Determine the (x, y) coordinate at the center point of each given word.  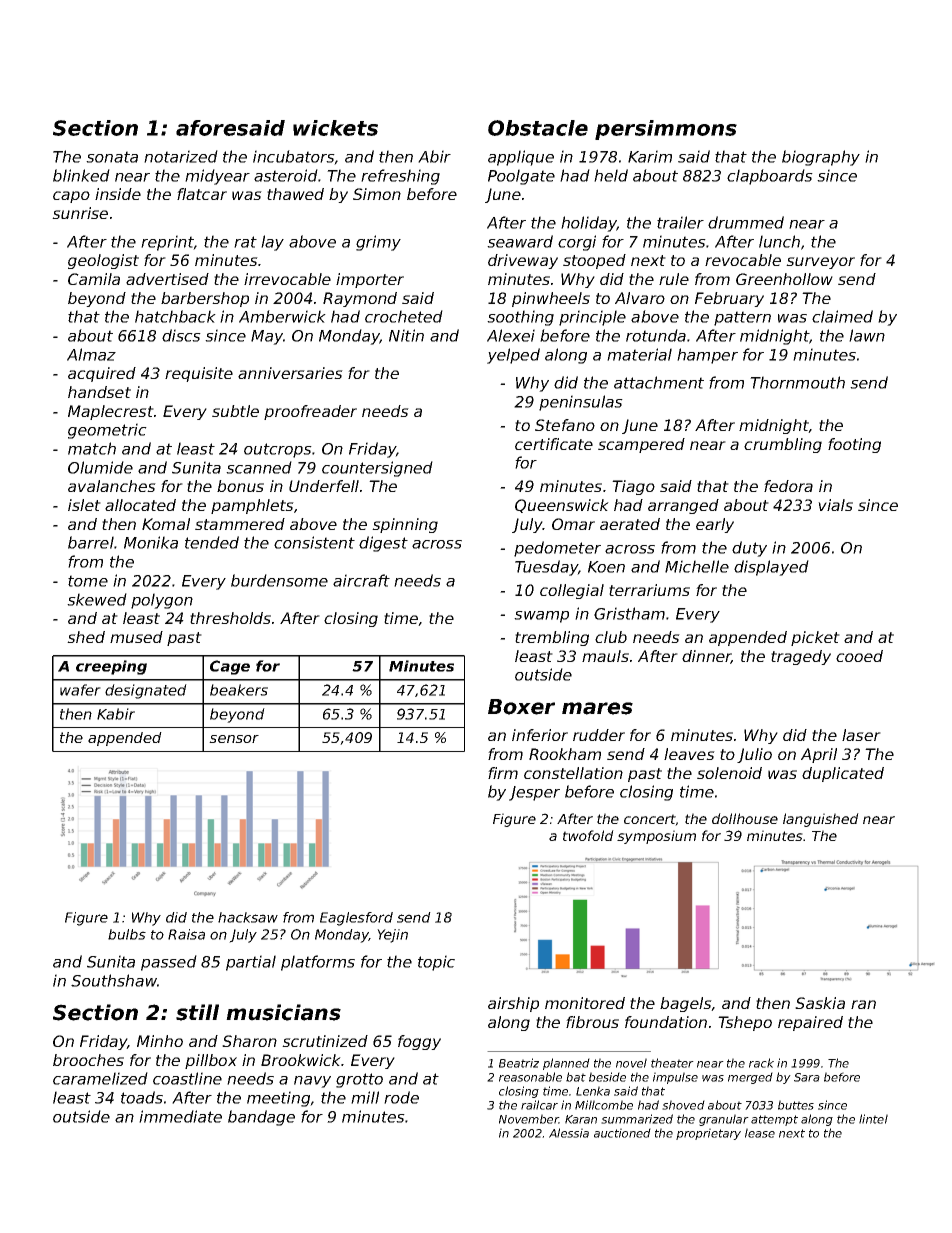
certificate (554, 444)
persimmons (666, 130)
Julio (754, 755)
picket (815, 638)
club (611, 637)
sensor (234, 739)
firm (503, 773)
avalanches (112, 486)
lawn (867, 335)
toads (142, 1097)
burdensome (279, 580)
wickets (335, 128)
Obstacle (538, 128)
